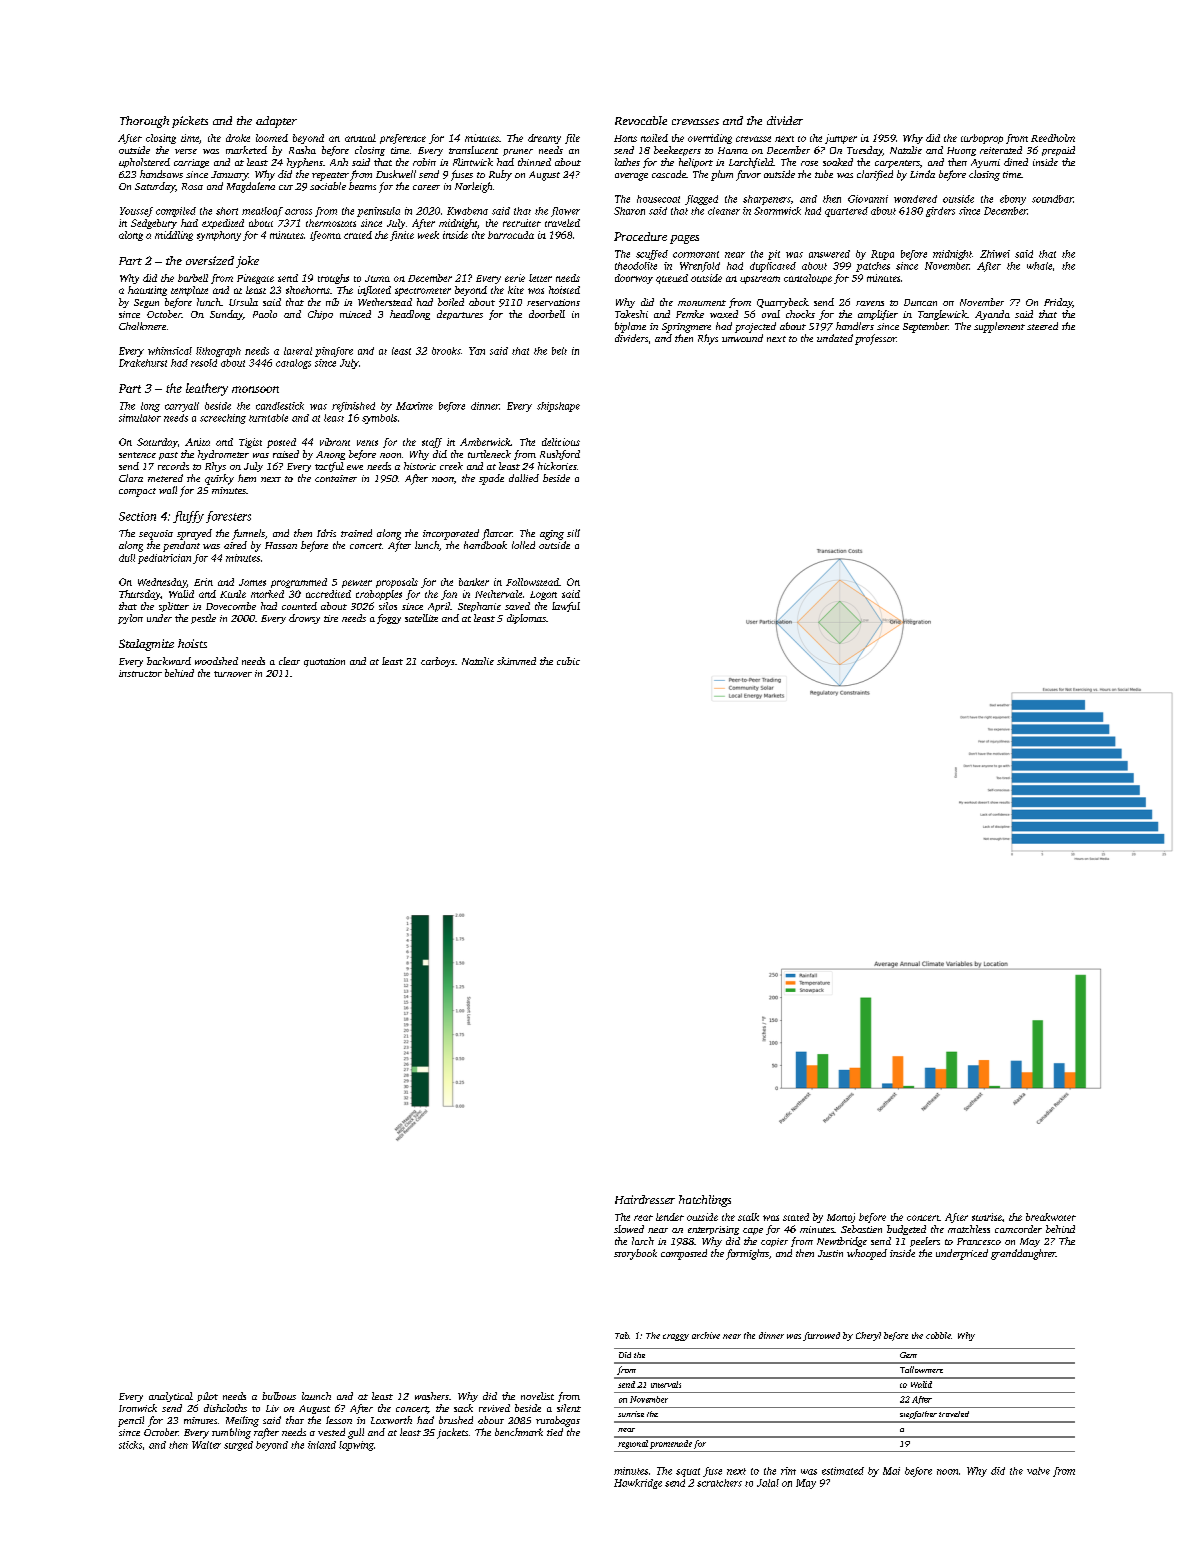 The width and height of the screenshot is (1194, 1545). What do you see at coordinates (982, 139) in the screenshot?
I see `turboprop` at bounding box center [982, 139].
